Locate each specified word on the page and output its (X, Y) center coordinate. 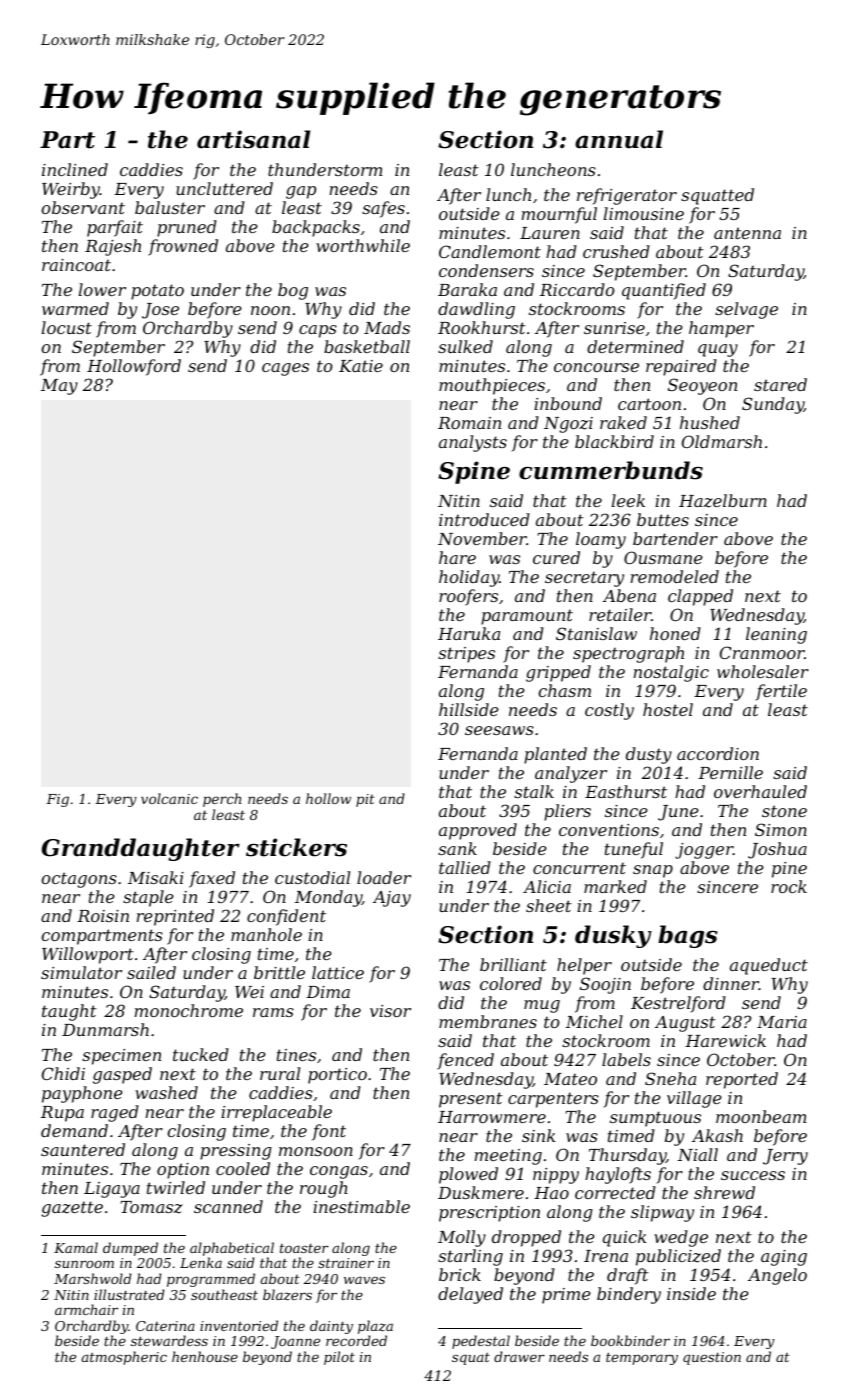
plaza (375, 1327)
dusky (613, 936)
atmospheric (124, 1358)
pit (365, 800)
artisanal (253, 139)
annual (619, 139)
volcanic (169, 798)
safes (383, 209)
